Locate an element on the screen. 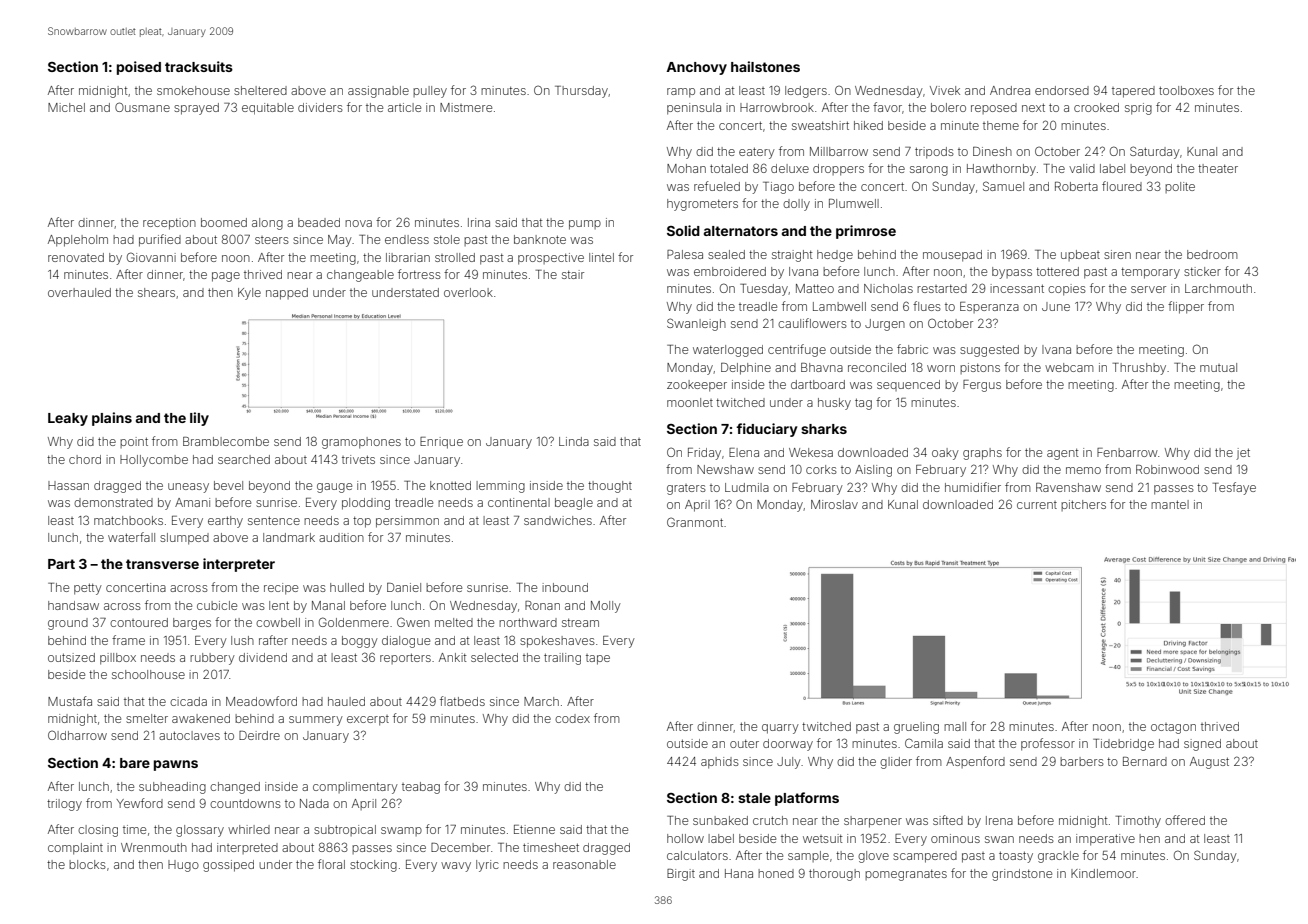  Granmont is located at coordinates (695, 522).
